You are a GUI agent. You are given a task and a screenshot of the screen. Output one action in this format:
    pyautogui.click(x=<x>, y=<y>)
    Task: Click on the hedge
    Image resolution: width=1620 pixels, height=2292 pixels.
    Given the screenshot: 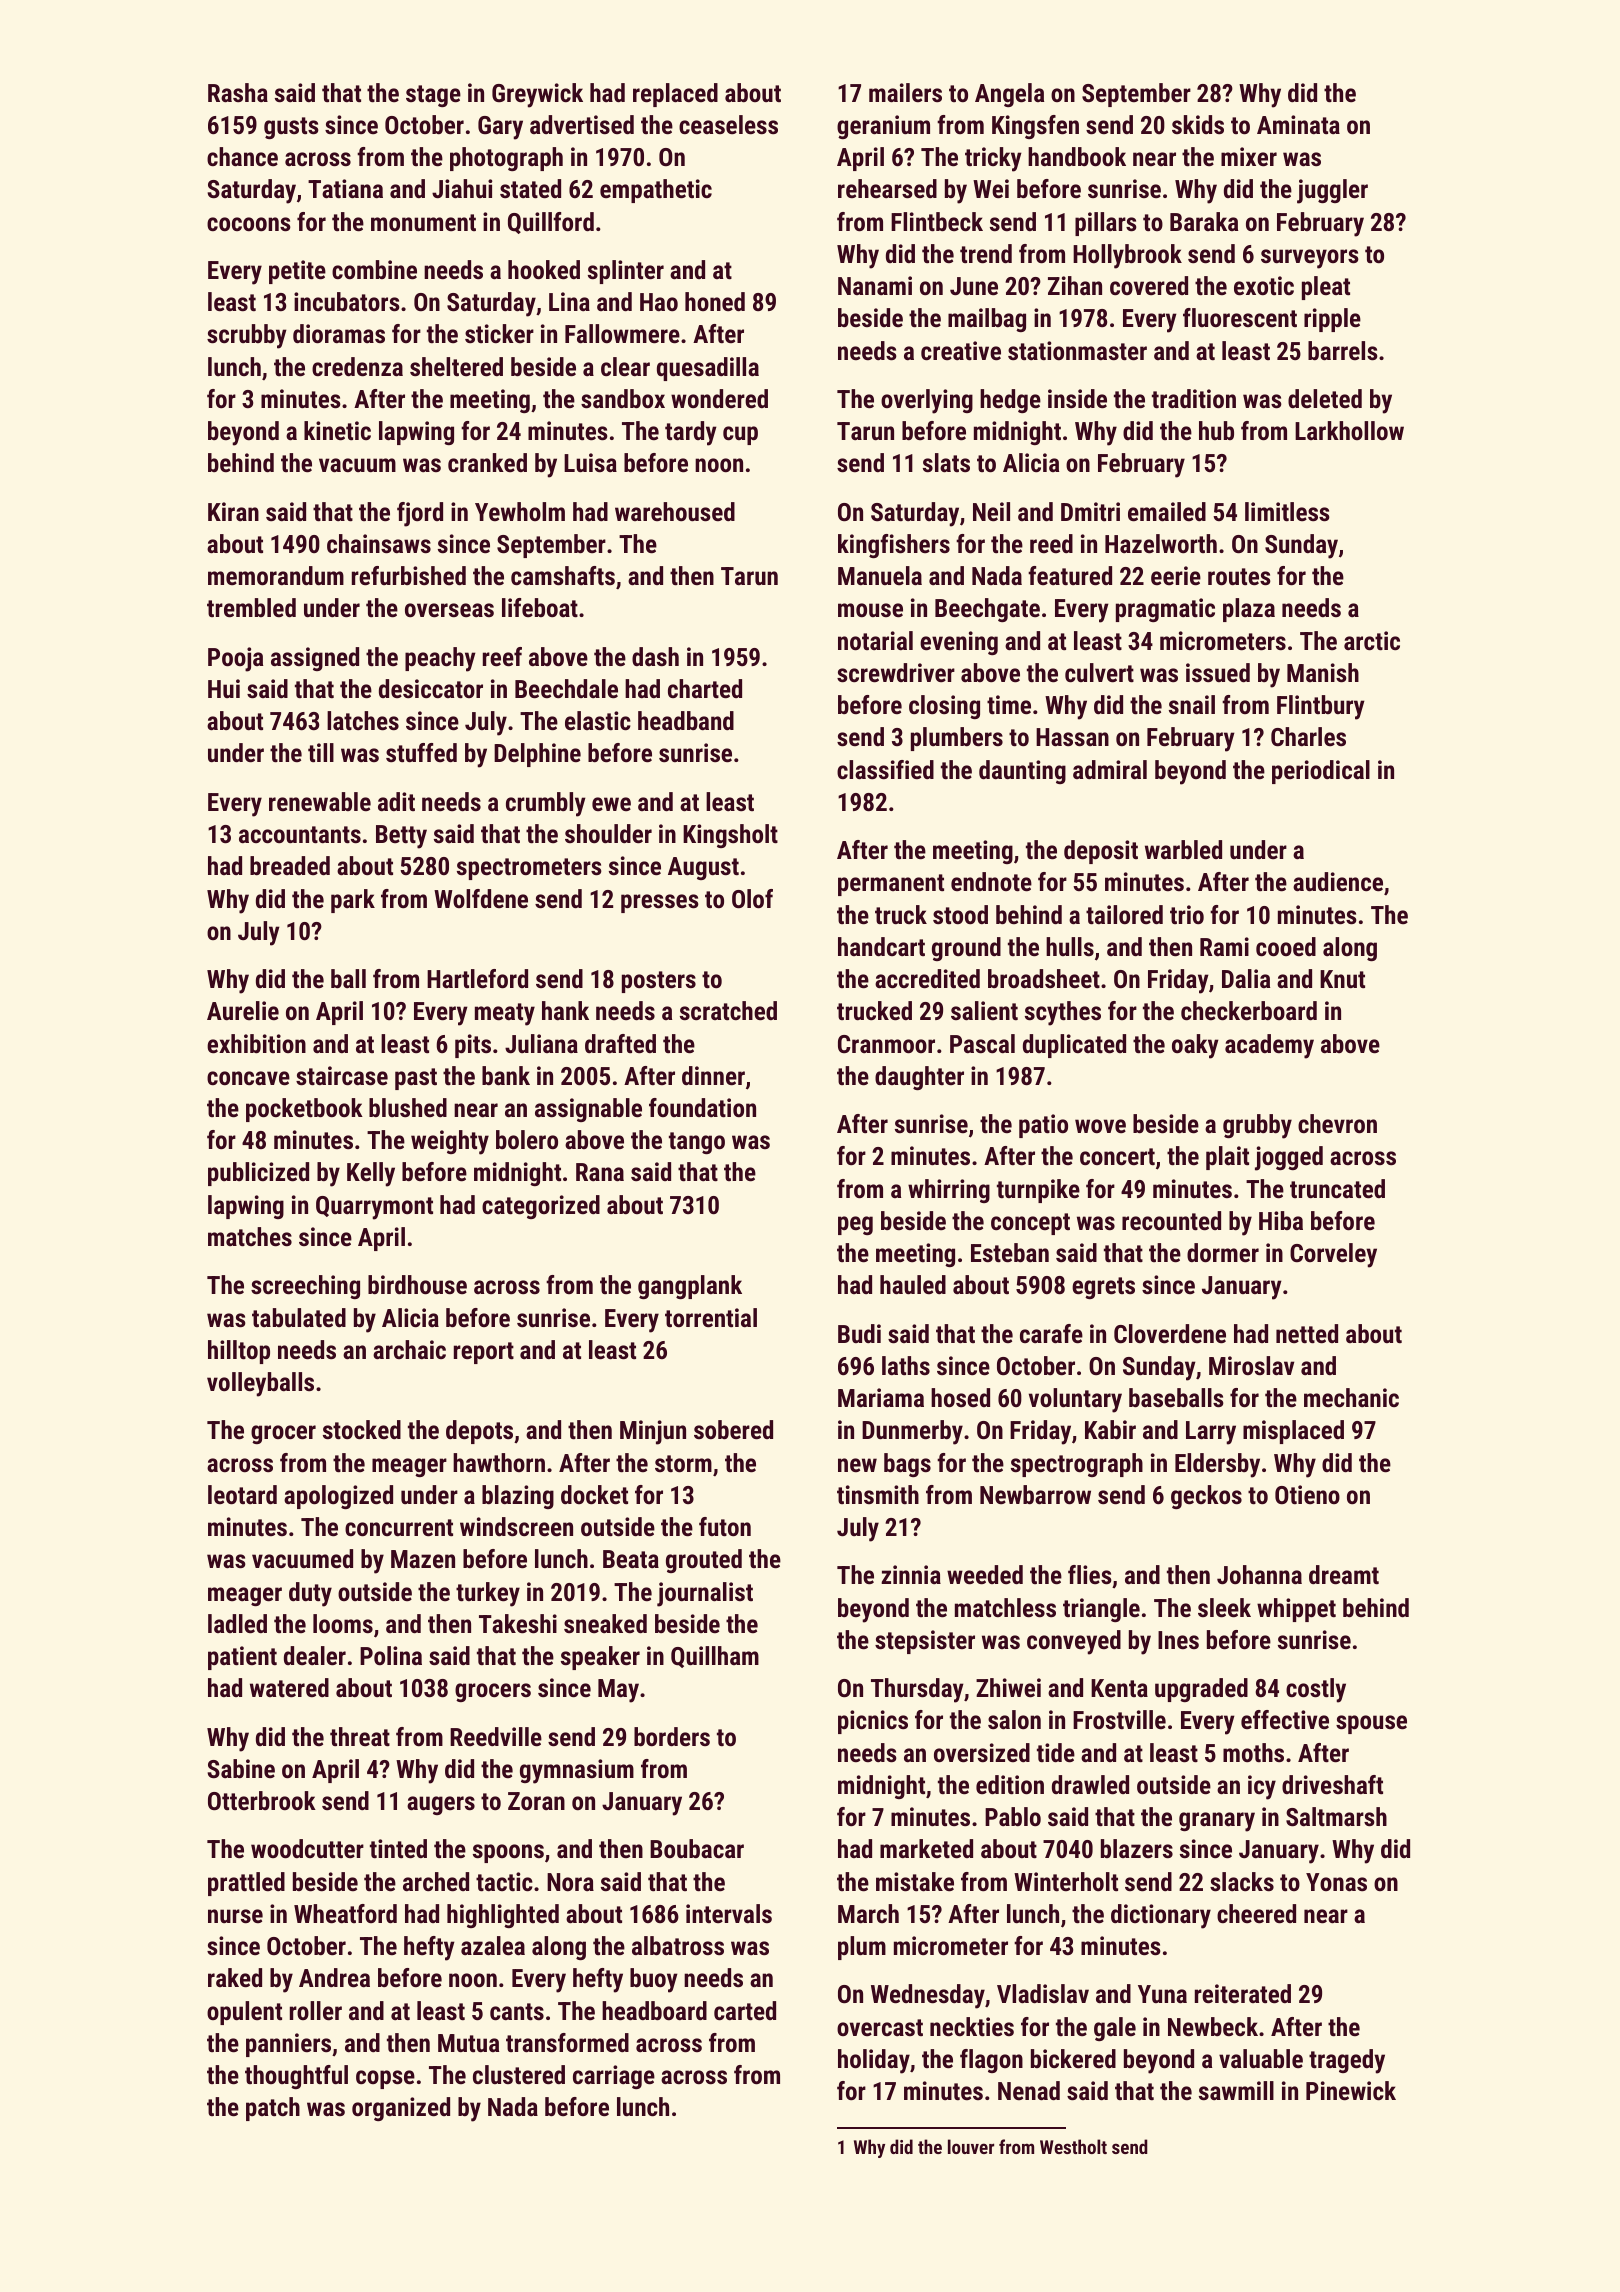 What is the action you would take?
    pyautogui.click(x=1010, y=401)
